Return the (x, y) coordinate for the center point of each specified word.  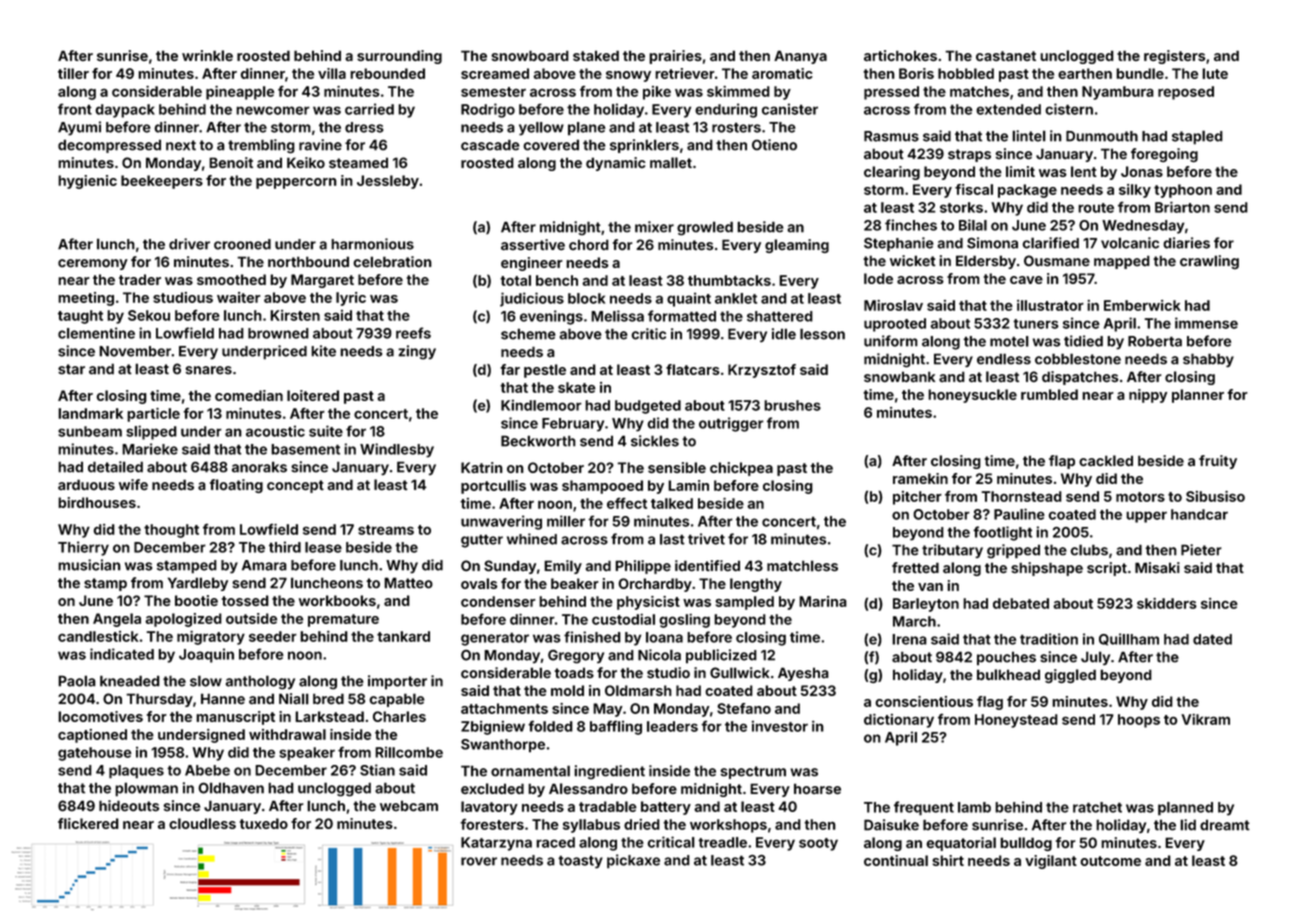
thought (171, 531)
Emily (563, 567)
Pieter (1201, 550)
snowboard (530, 55)
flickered (88, 823)
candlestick (98, 636)
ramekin (920, 478)
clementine (96, 333)
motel (1009, 341)
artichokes (900, 55)
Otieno (774, 145)
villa (332, 73)
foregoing (1164, 155)
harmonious (372, 244)
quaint (689, 299)
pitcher (917, 498)
